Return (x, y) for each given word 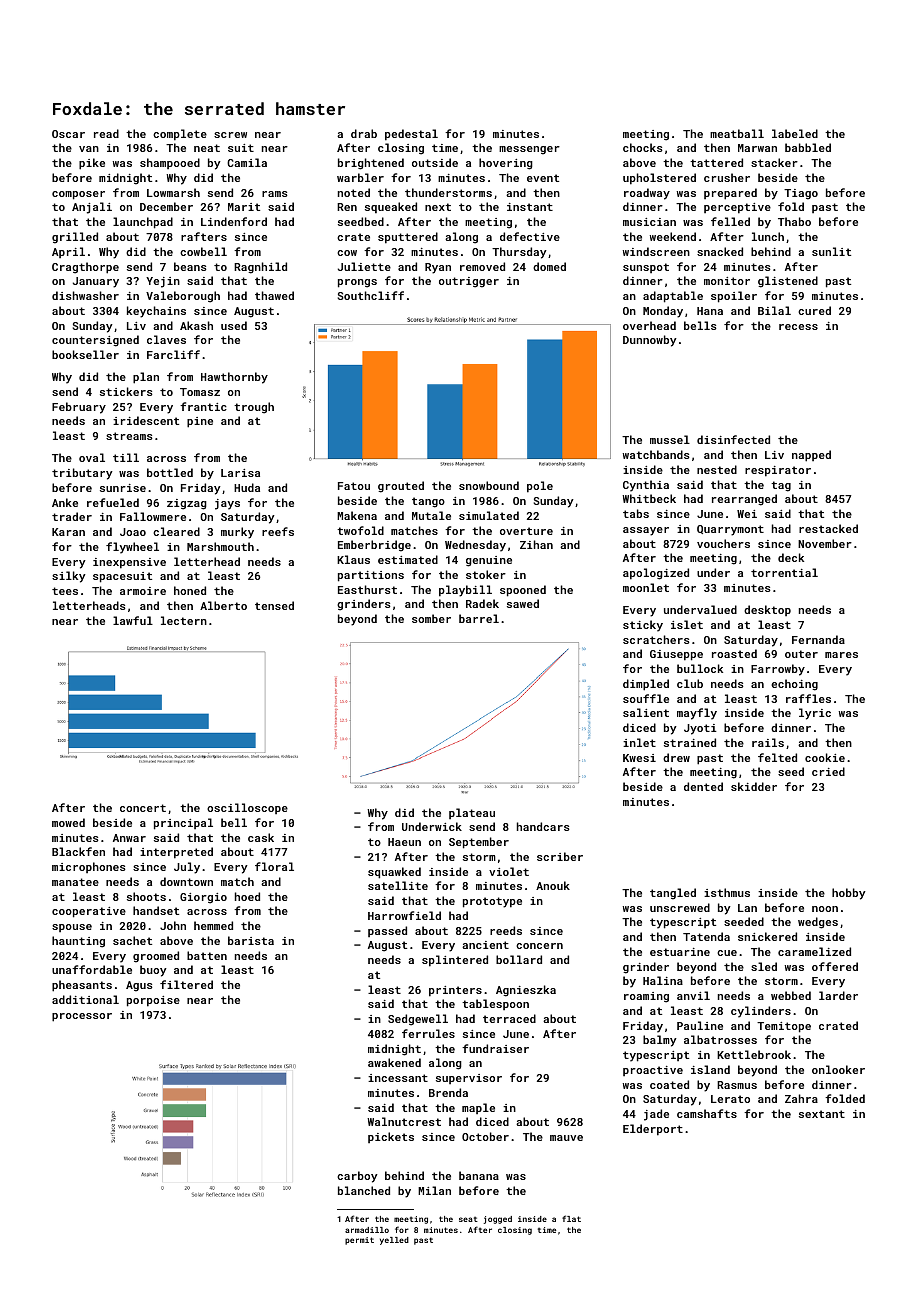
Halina (663, 980)
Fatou (354, 486)
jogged (498, 1220)
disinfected (733, 439)
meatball (737, 133)
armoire (143, 591)
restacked (828, 528)
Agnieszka (526, 991)
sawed (523, 603)
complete (180, 135)
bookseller (85, 354)
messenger (529, 150)
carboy (357, 1177)
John (173, 925)
